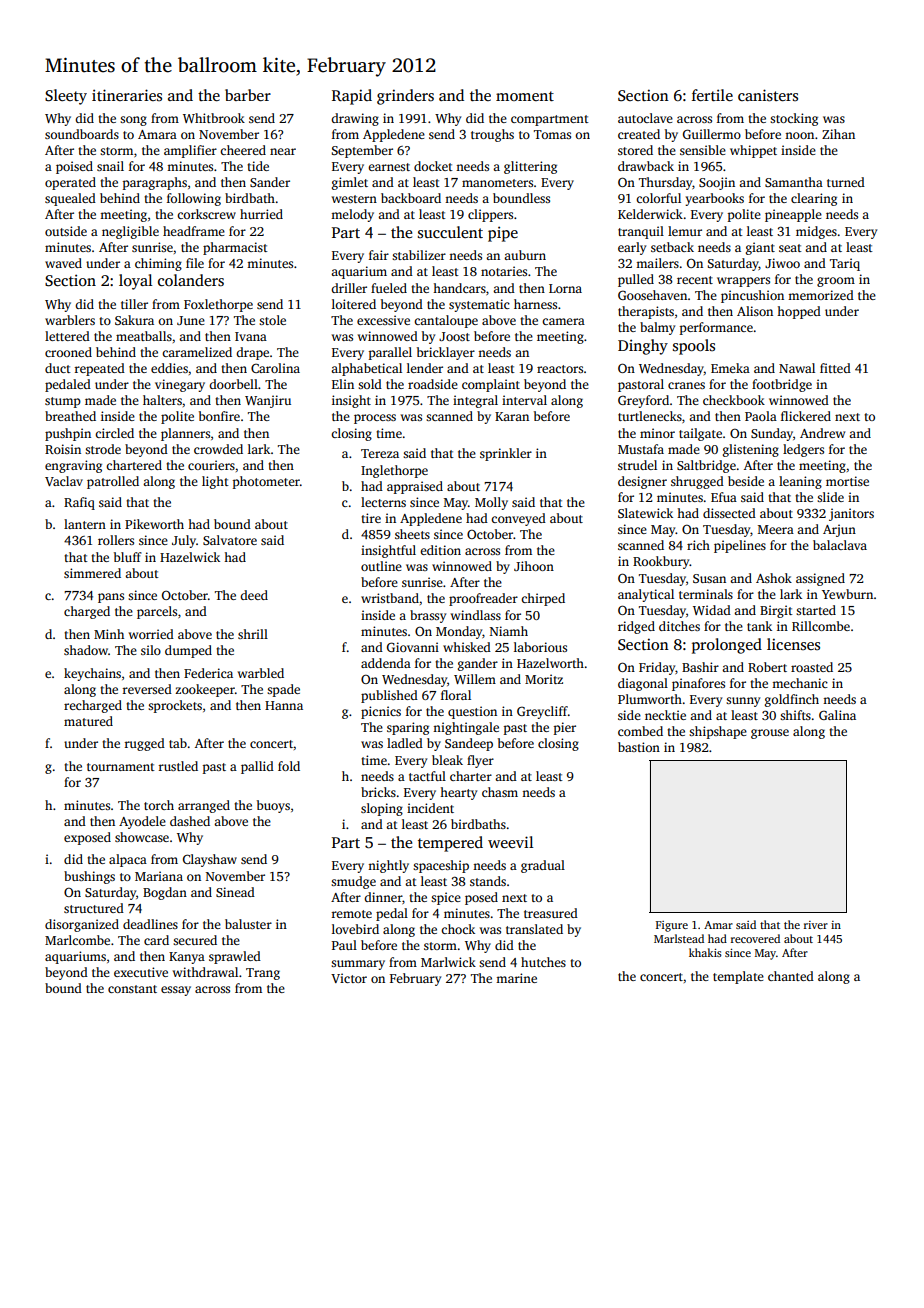 The height and width of the document is (1308, 924). What do you see at coordinates (375, 419) in the document?
I see `process` at bounding box center [375, 419].
